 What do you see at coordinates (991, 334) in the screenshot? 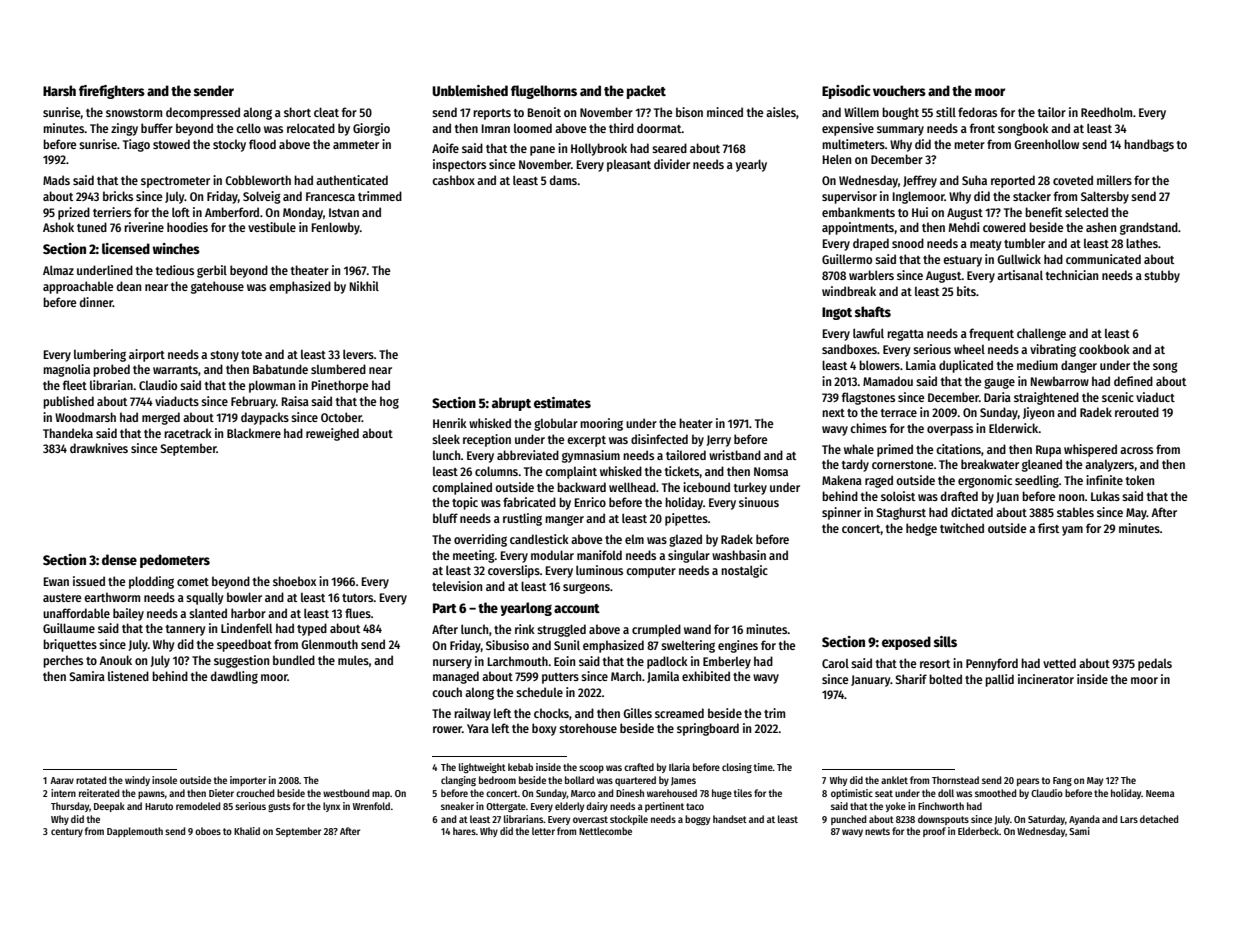
I see `frequent` at bounding box center [991, 334].
